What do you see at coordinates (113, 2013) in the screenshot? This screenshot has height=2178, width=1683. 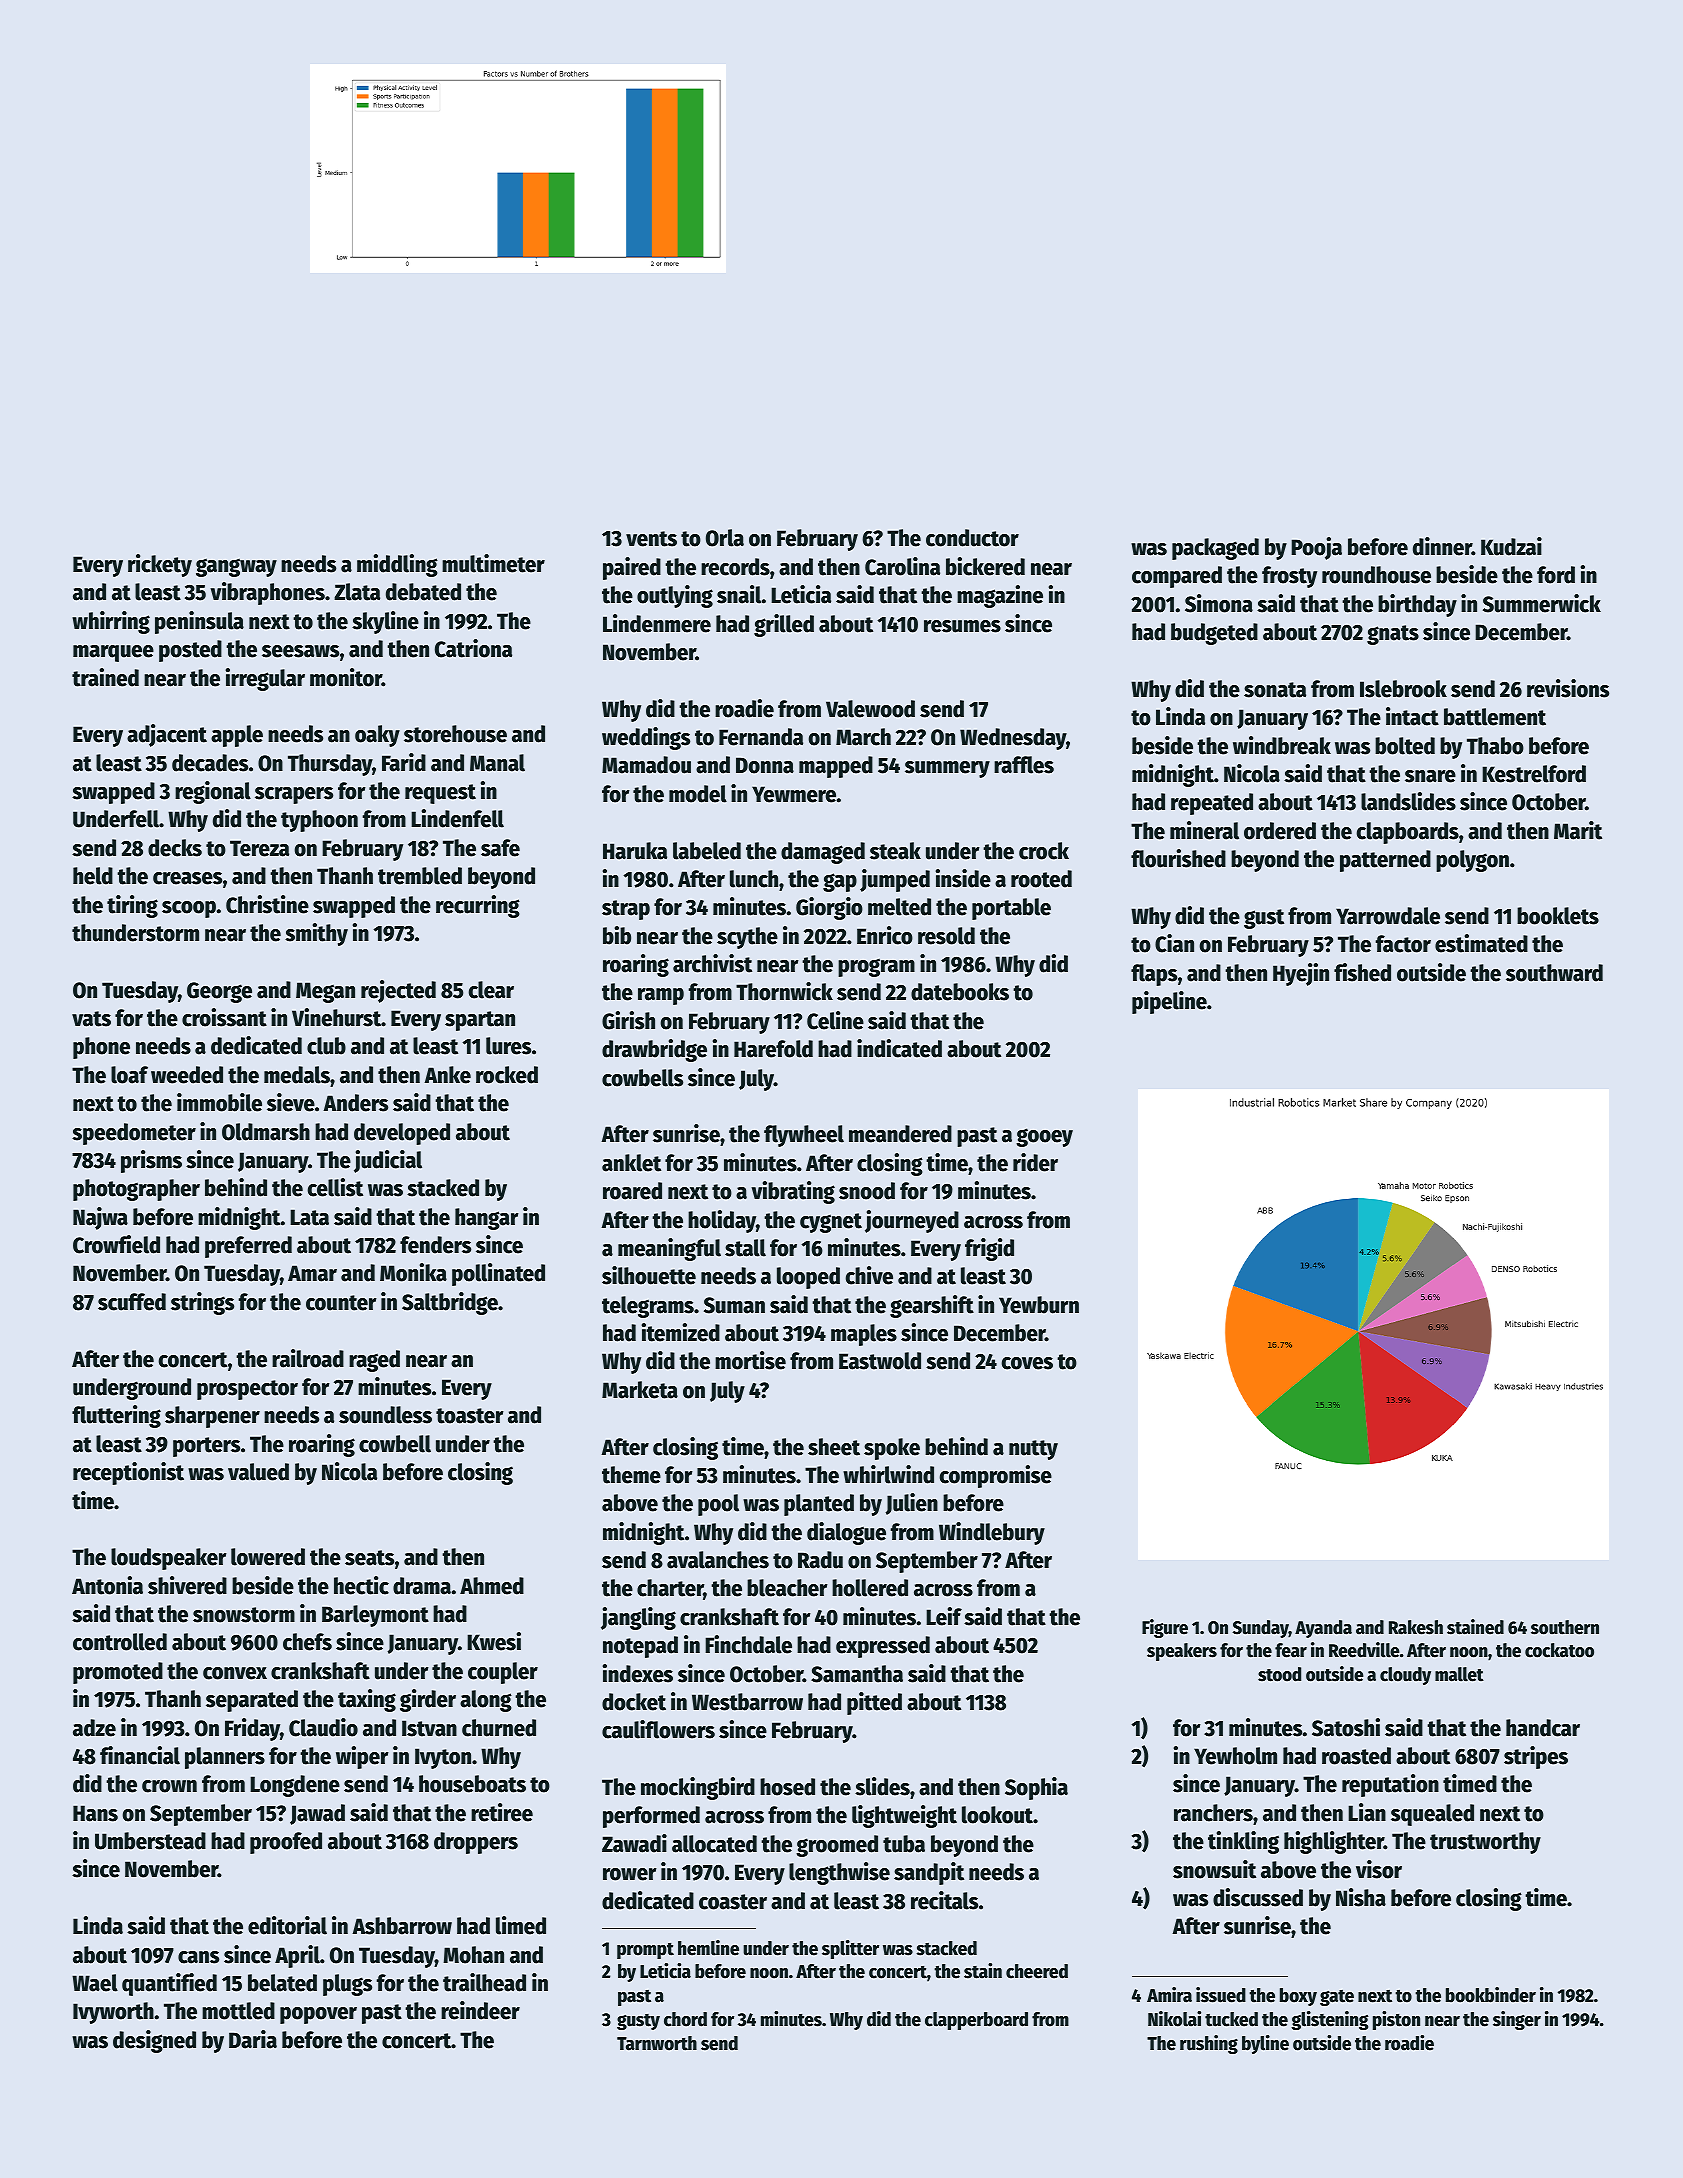 I see `Ivyworth` at bounding box center [113, 2013].
